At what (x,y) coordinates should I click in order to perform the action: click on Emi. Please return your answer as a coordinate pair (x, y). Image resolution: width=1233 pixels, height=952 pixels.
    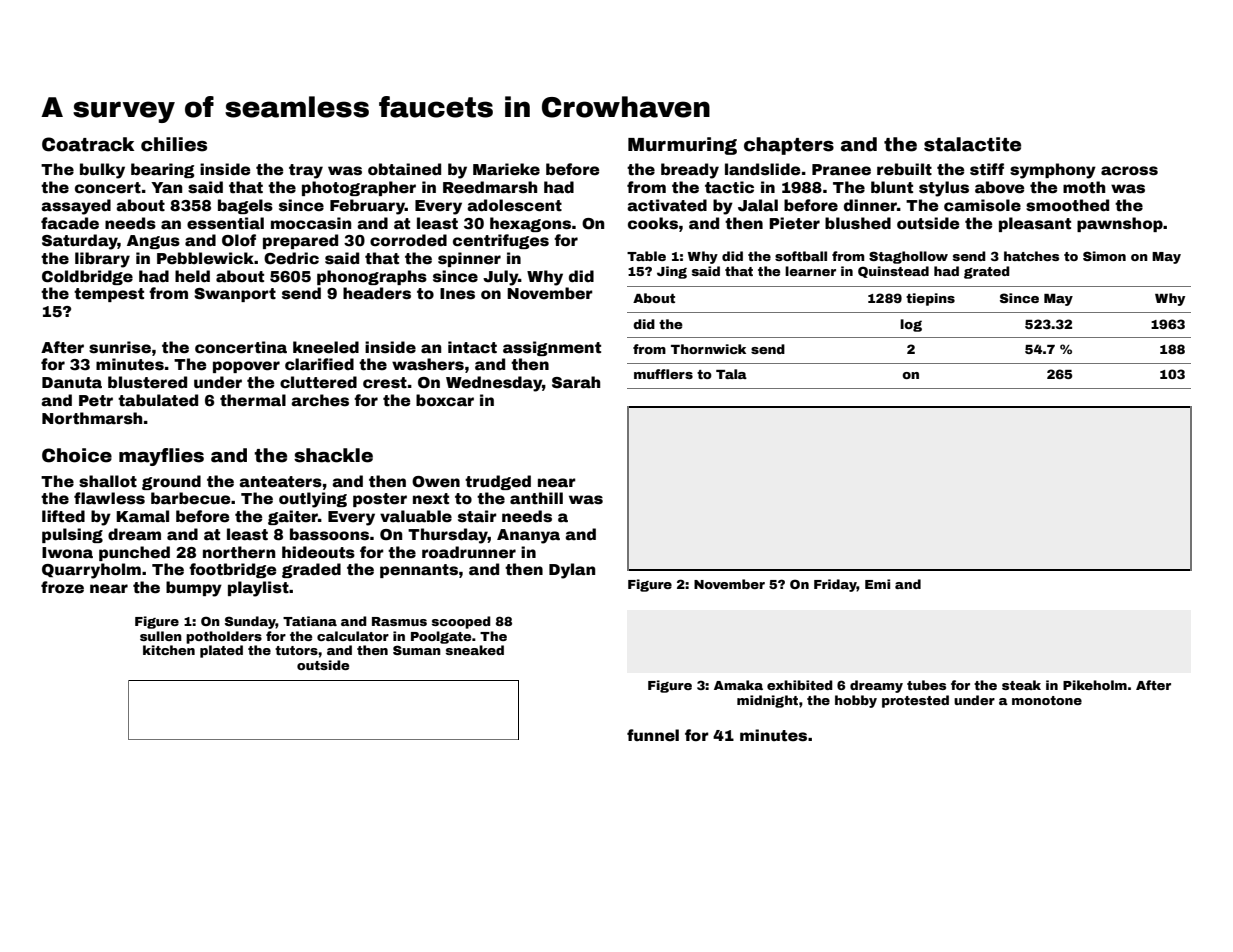
    Looking at the image, I should click on (877, 584).
